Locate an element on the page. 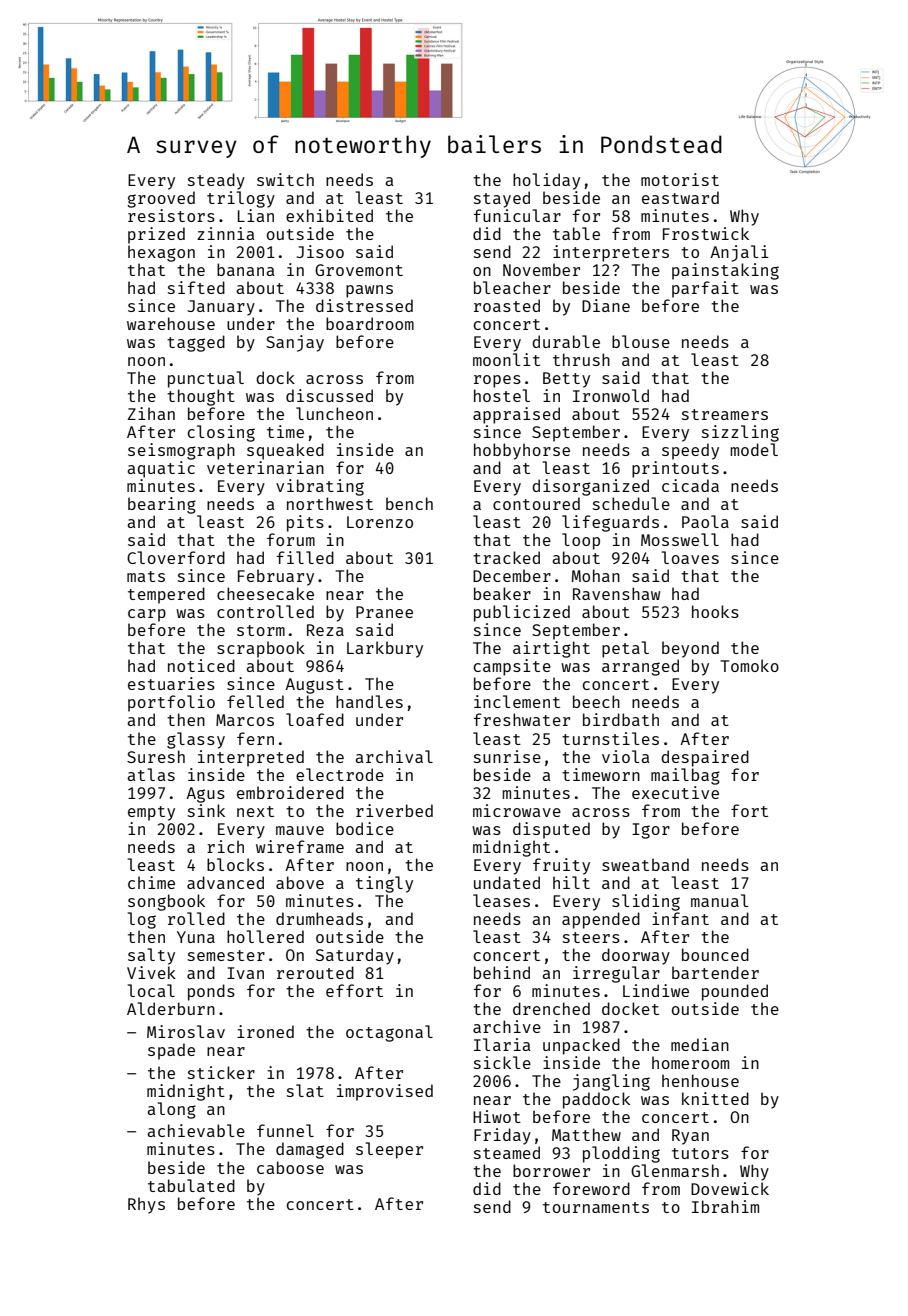 This document has width=908, height=1316. plodding is located at coordinates (621, 1154).
